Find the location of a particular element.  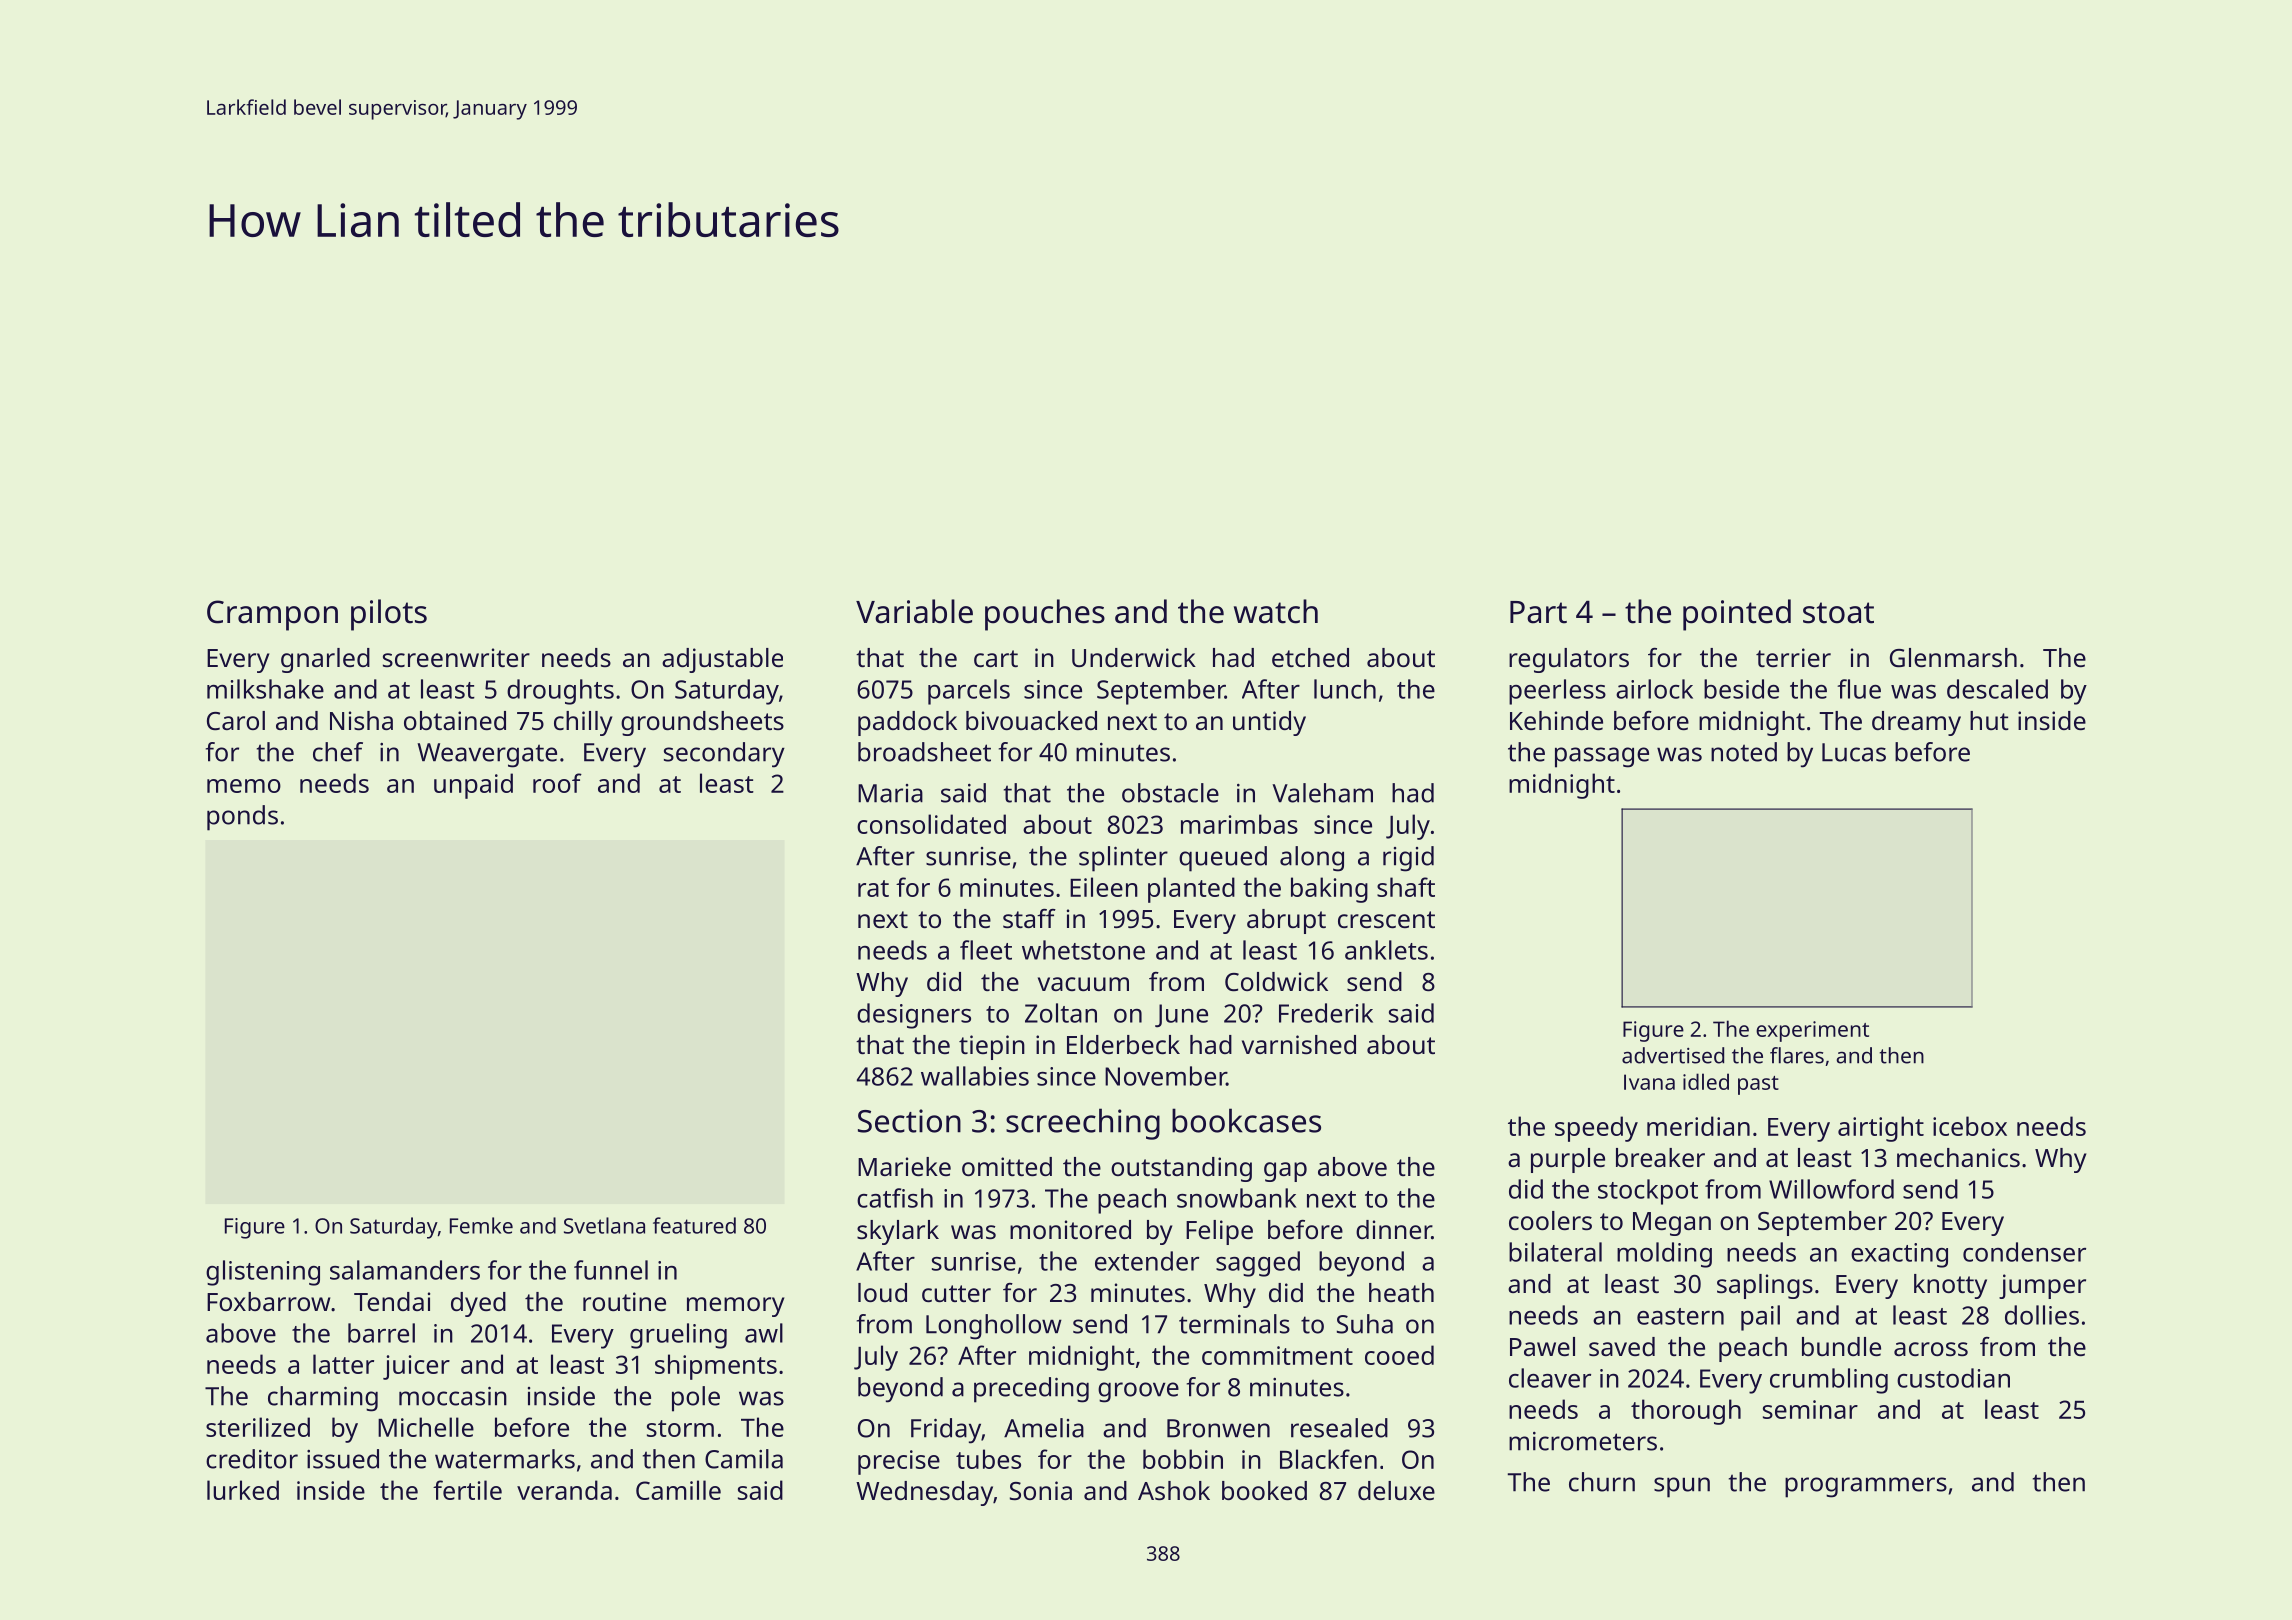

icebox is located at coordinates (1970, 1126).
